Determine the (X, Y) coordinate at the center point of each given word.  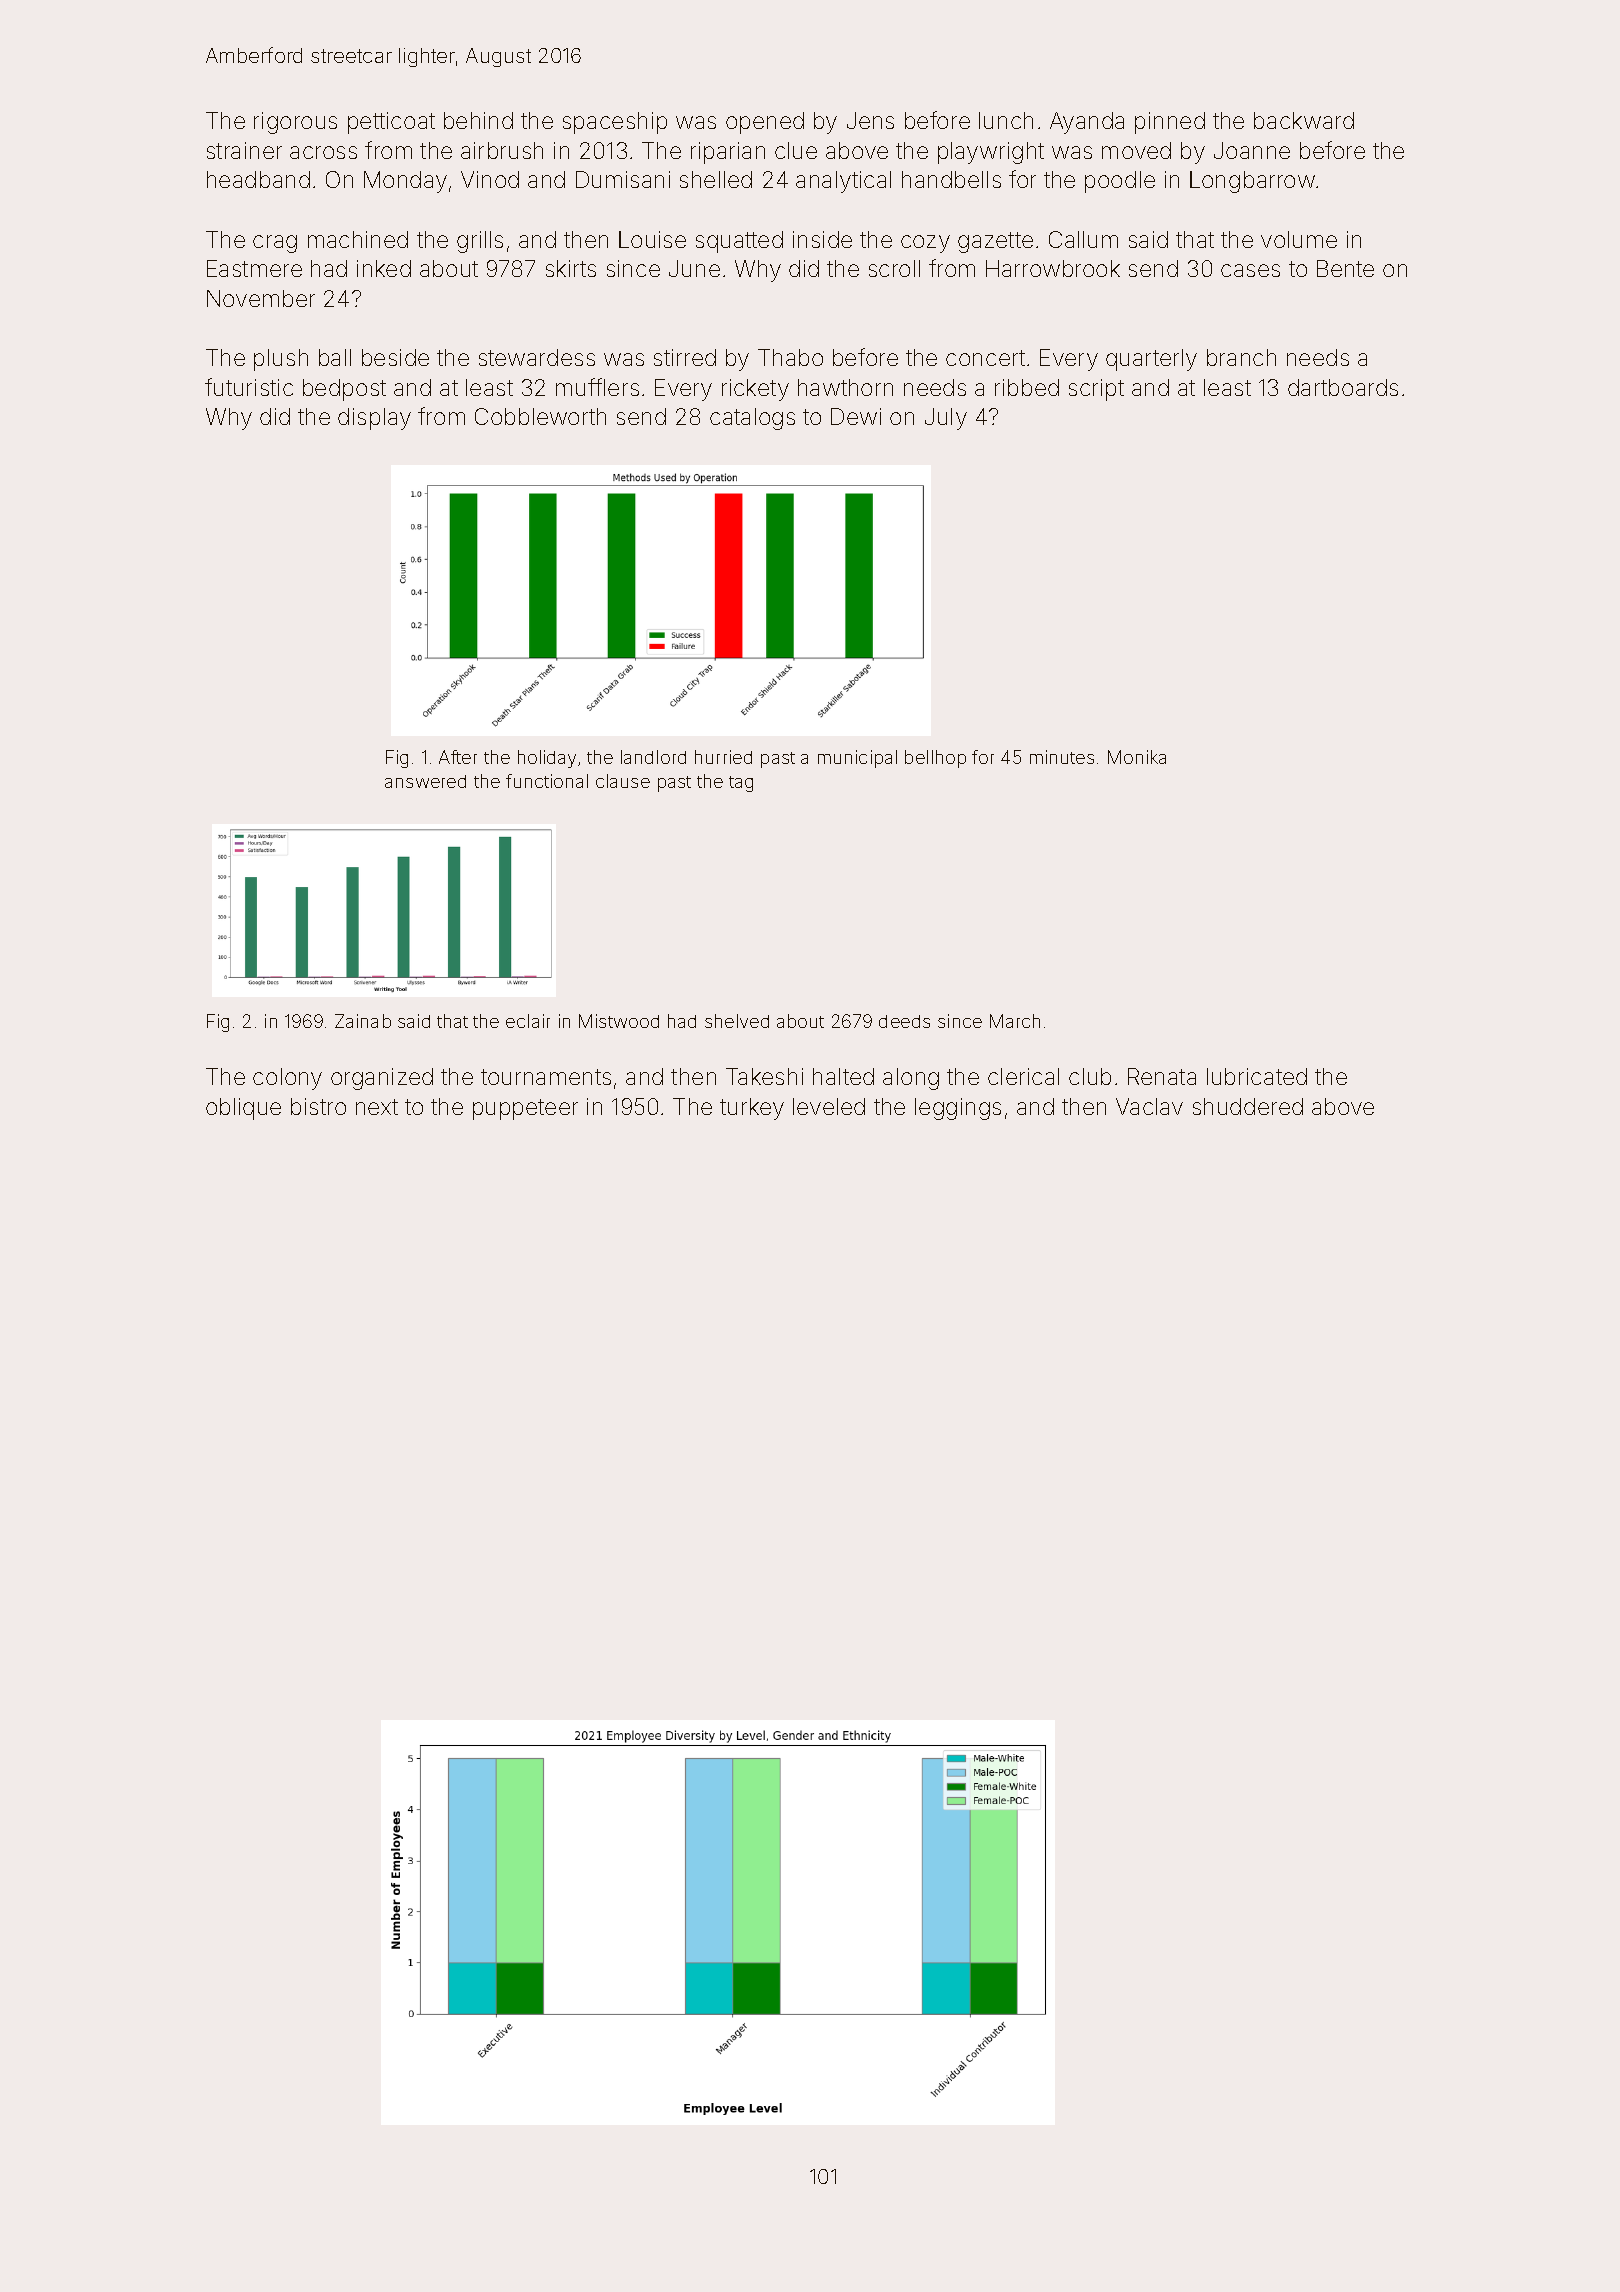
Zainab (363, 1021)
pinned (1170, 123)
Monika (1137, 757)
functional (547, 781)
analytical (843, 182)
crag (275, 244)
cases (1250, 270)
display (374, 419)
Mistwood (619, 1021)
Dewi (856, 416)
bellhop (935, 759)
